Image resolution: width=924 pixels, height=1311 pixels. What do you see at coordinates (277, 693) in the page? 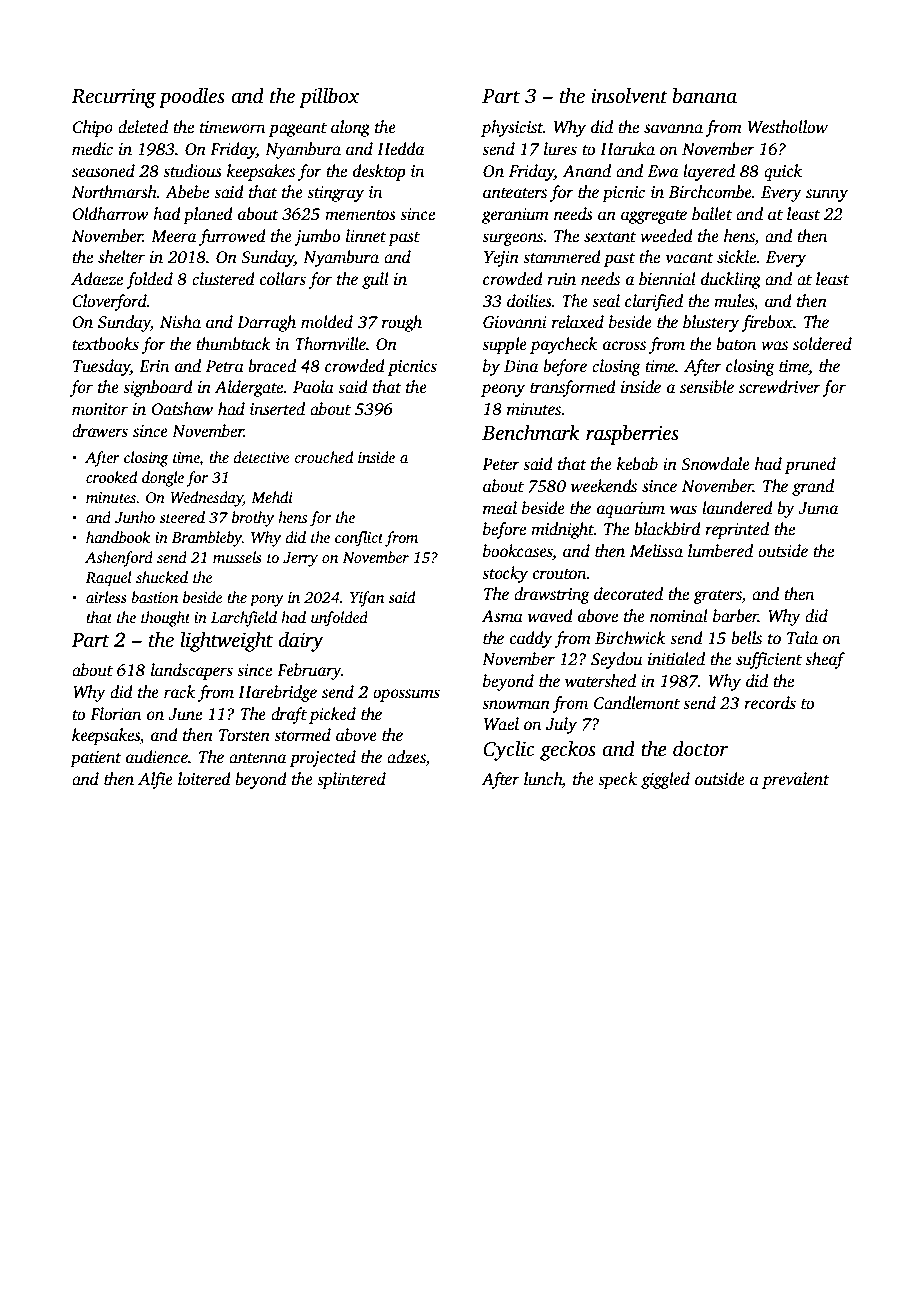
I see `Harebridge` at bounding box center [277, 693].
